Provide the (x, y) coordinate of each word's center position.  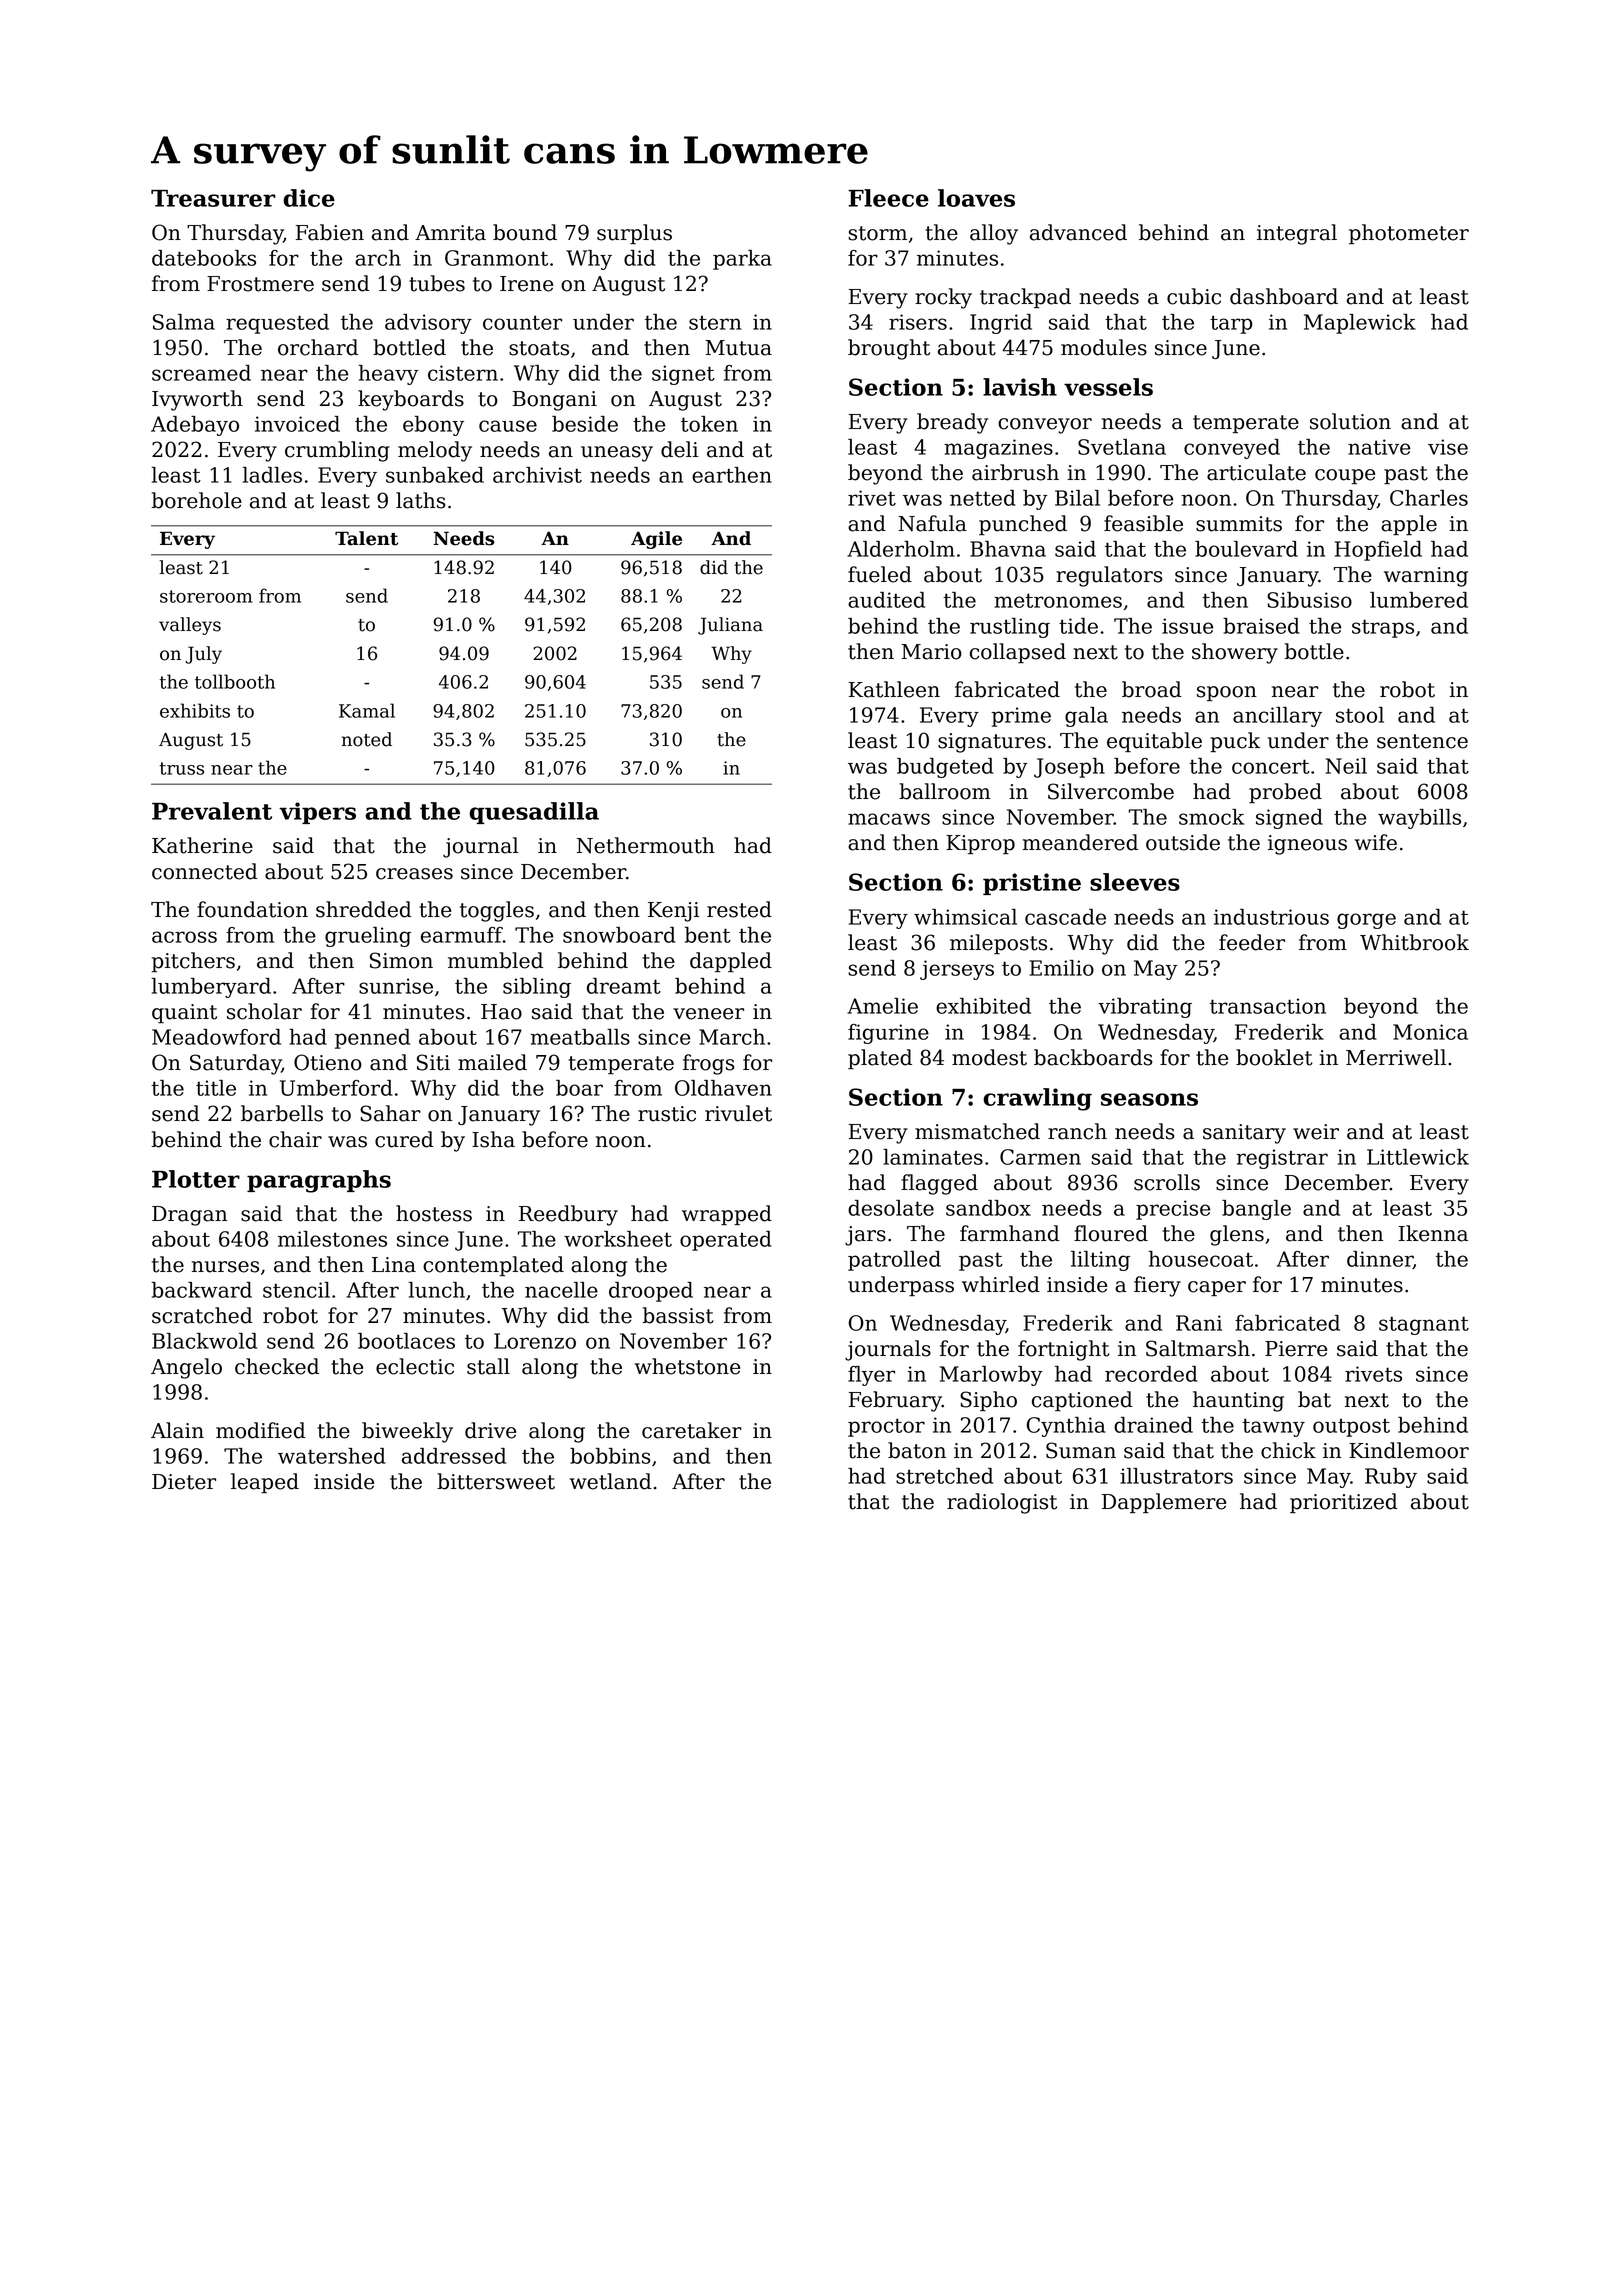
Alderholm (901, 549)
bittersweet (496, 1481)
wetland (611, 1481)
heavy (389, 375)
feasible (1143, 523)
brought (889, 349)
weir (1316, 1132)
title (216, 1088)
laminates (933, 1157)
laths (421, 500)
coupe (1345, 476)
